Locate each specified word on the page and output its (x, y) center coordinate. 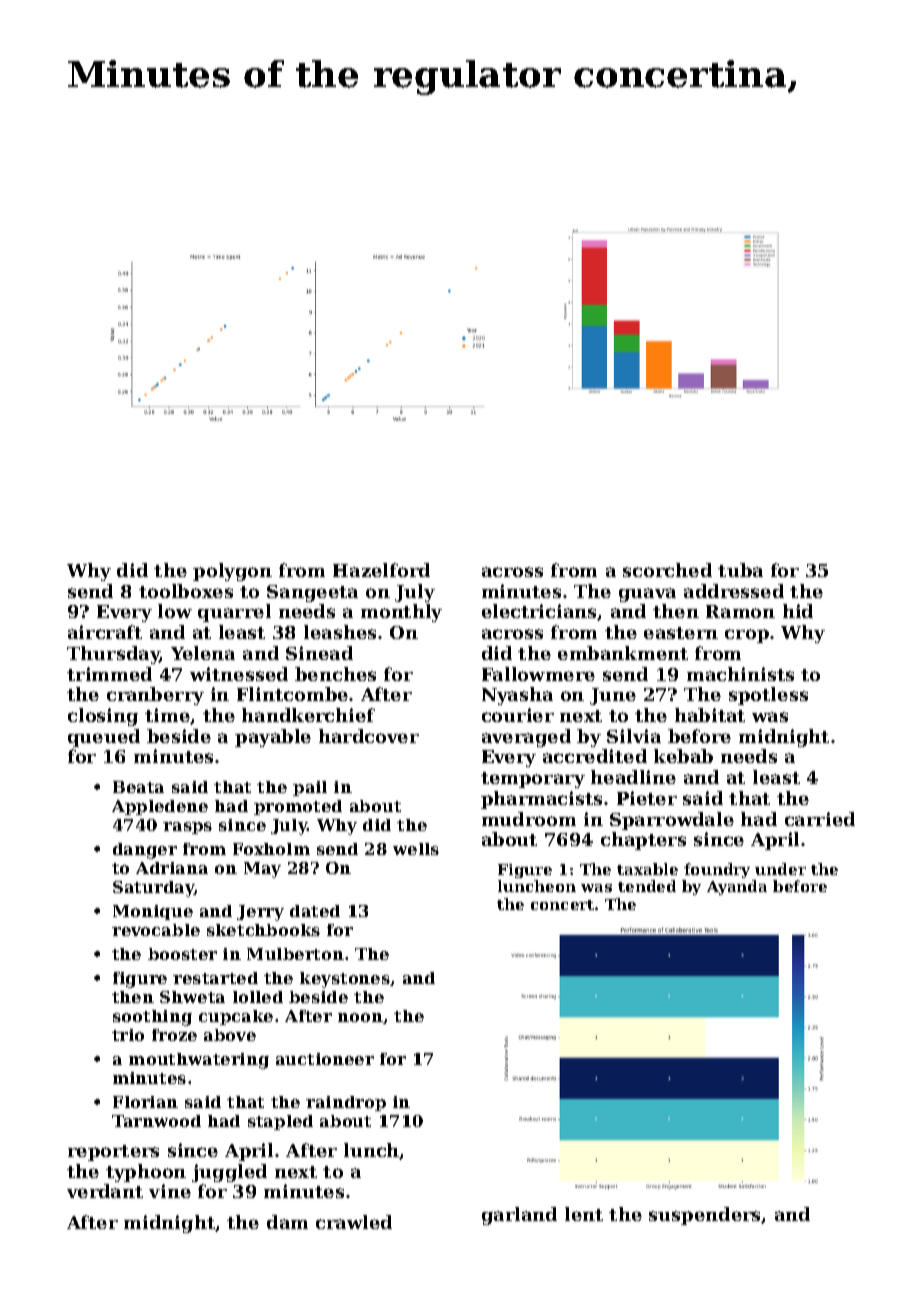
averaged (526, 738)
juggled (229, 1173)
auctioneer (325, 1059)
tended (647, 886)
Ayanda (737, 887)
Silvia (634, 736)
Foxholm (271, 849)
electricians (540, 612)
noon (360, 1017)
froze (174, 1035)
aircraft (105, 632)
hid (798, 611)
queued (104, 738)
